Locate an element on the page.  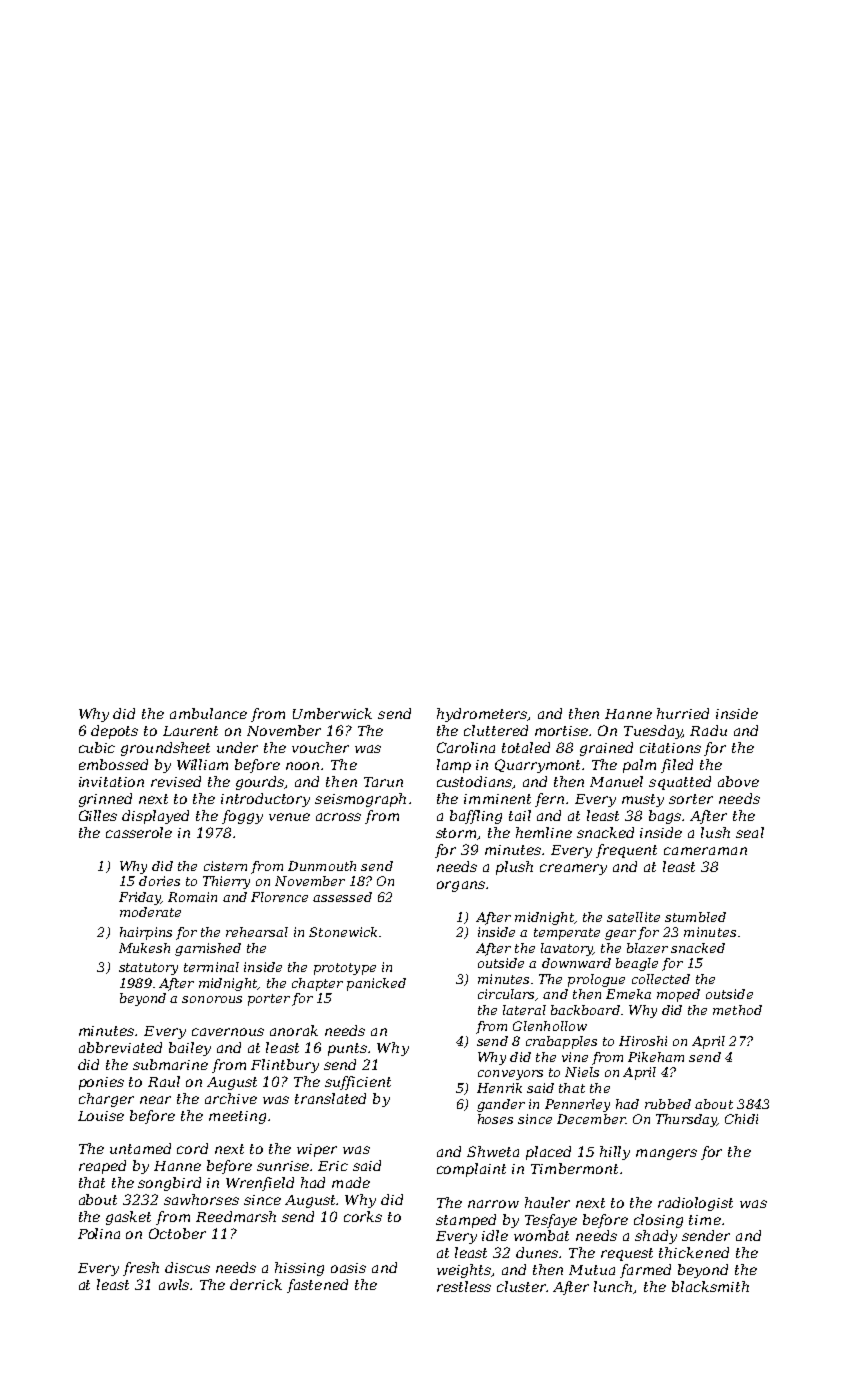
lavatory is located at coordinates (567, 949).
